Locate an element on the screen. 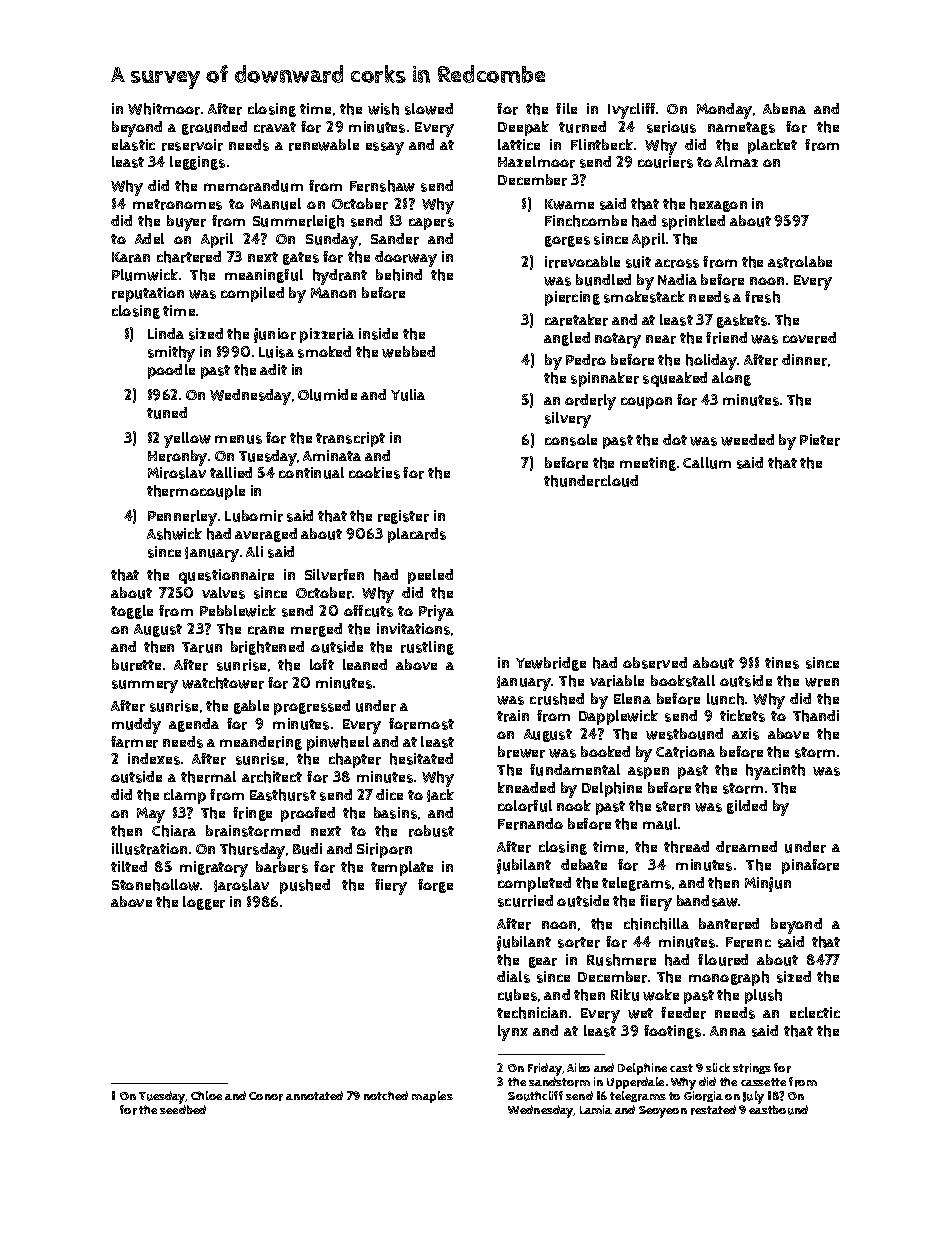 The height and width of the screenshot is (1233, 952). Jack is located at coordinates (440, 795).
